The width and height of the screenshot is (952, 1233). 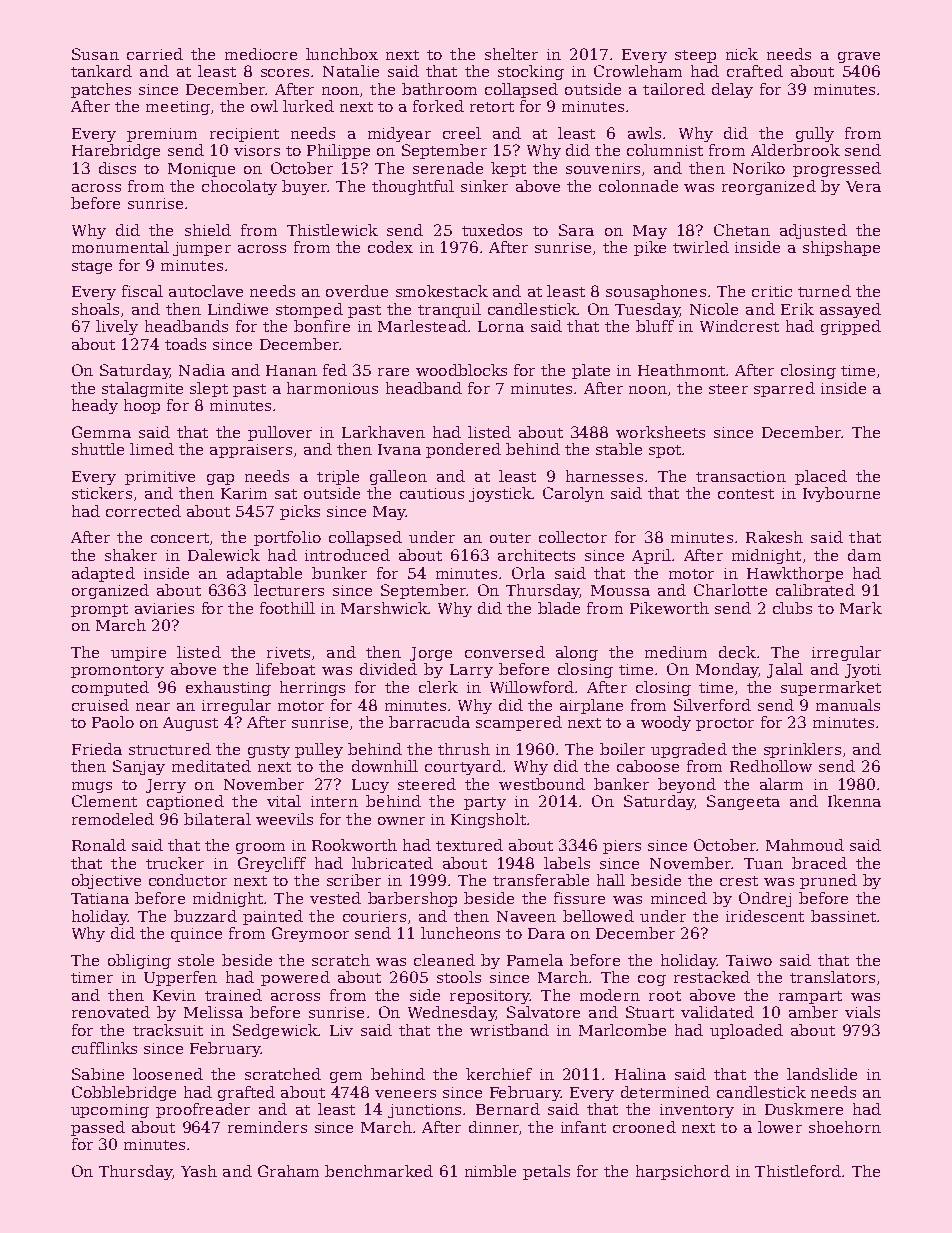 I want to click on sousaphones, so click(x=656, y=292).
